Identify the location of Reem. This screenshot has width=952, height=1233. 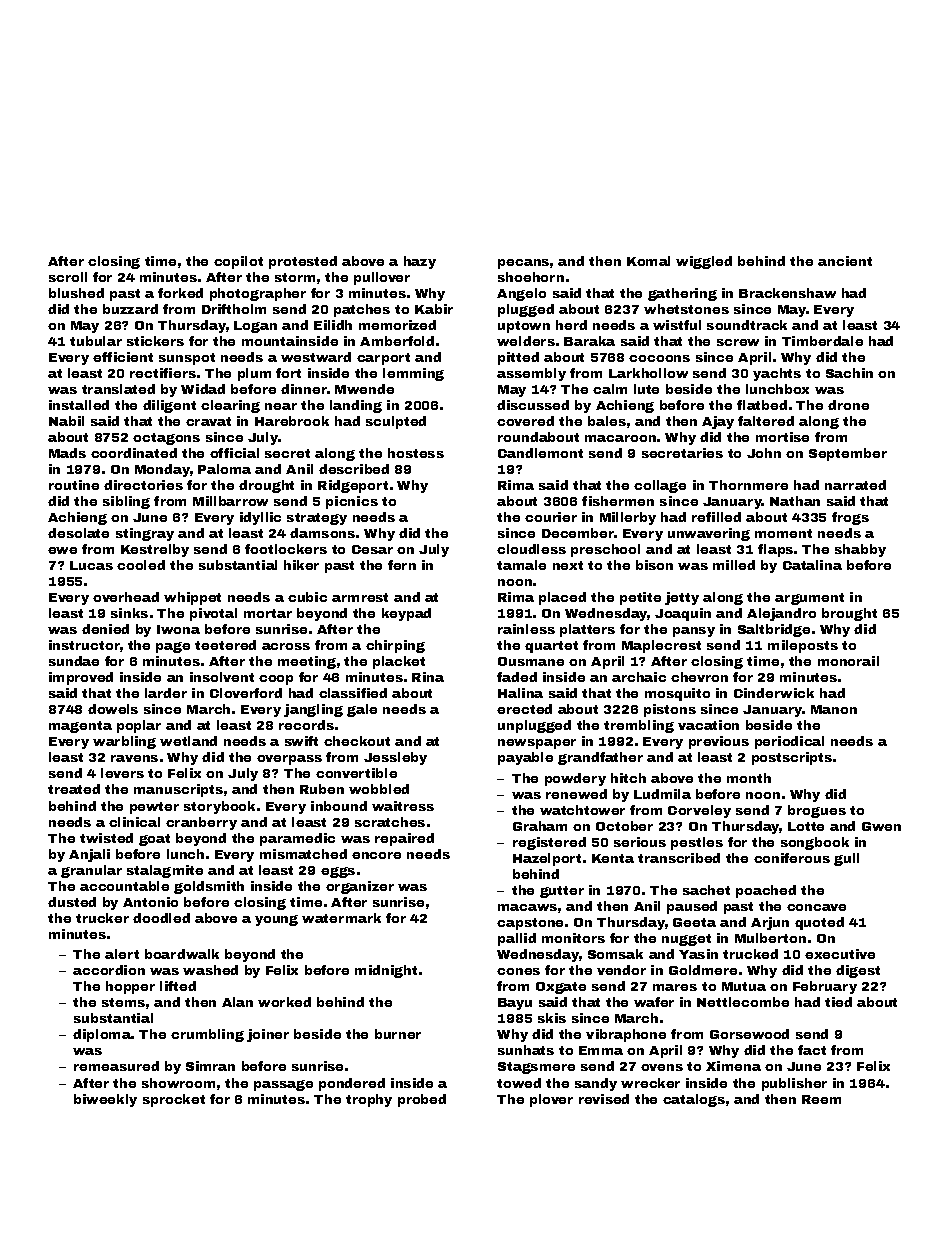
(821, 1099).
